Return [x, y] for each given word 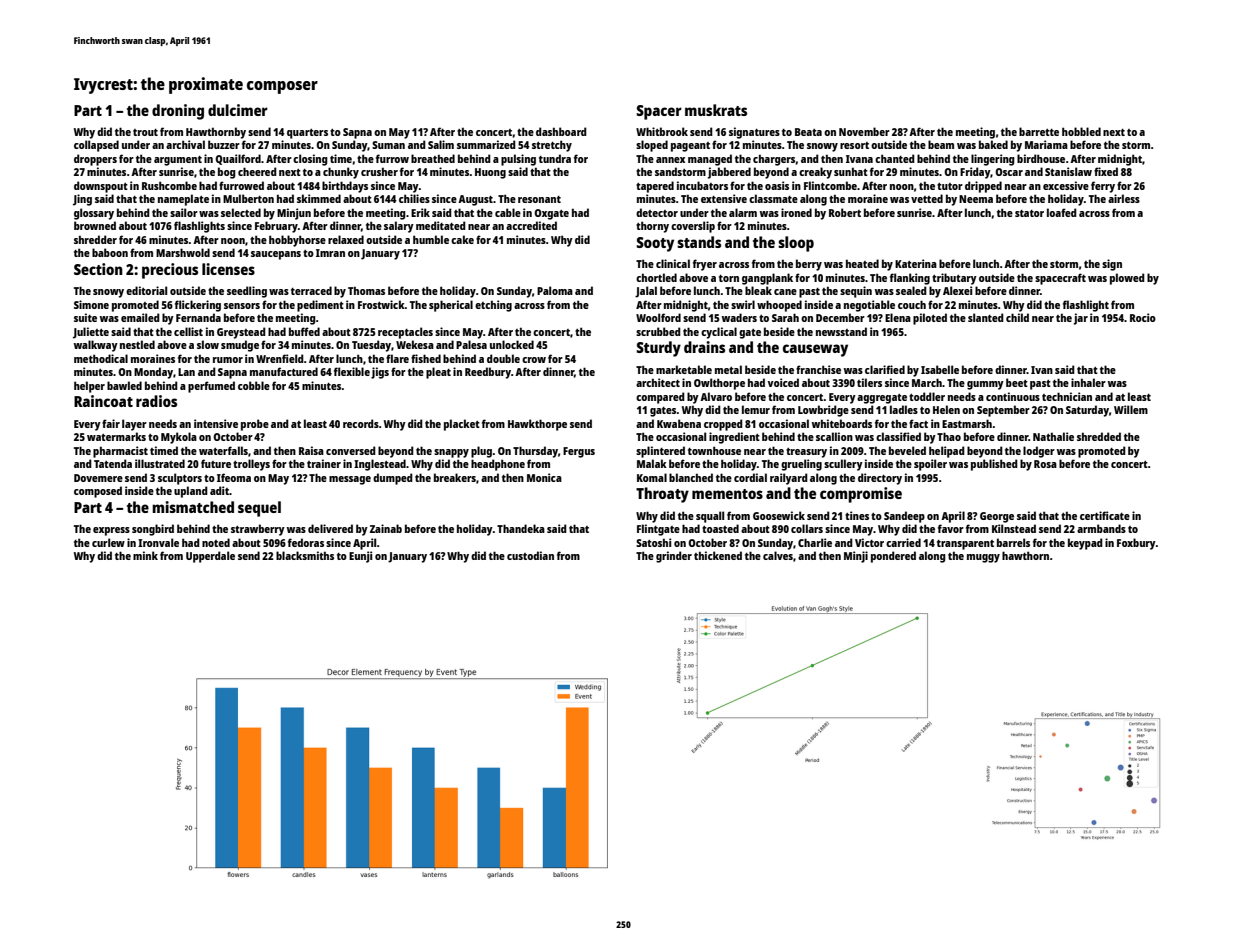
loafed [1062, 212]
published [994, 465]
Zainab [386, 528]
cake [462, 239]
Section [98, 269]
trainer [324, 463]
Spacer [659, 112]
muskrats [716, 110]
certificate [1105, 515]
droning [178, 112]
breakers [455, 477]
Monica [544, 477]
